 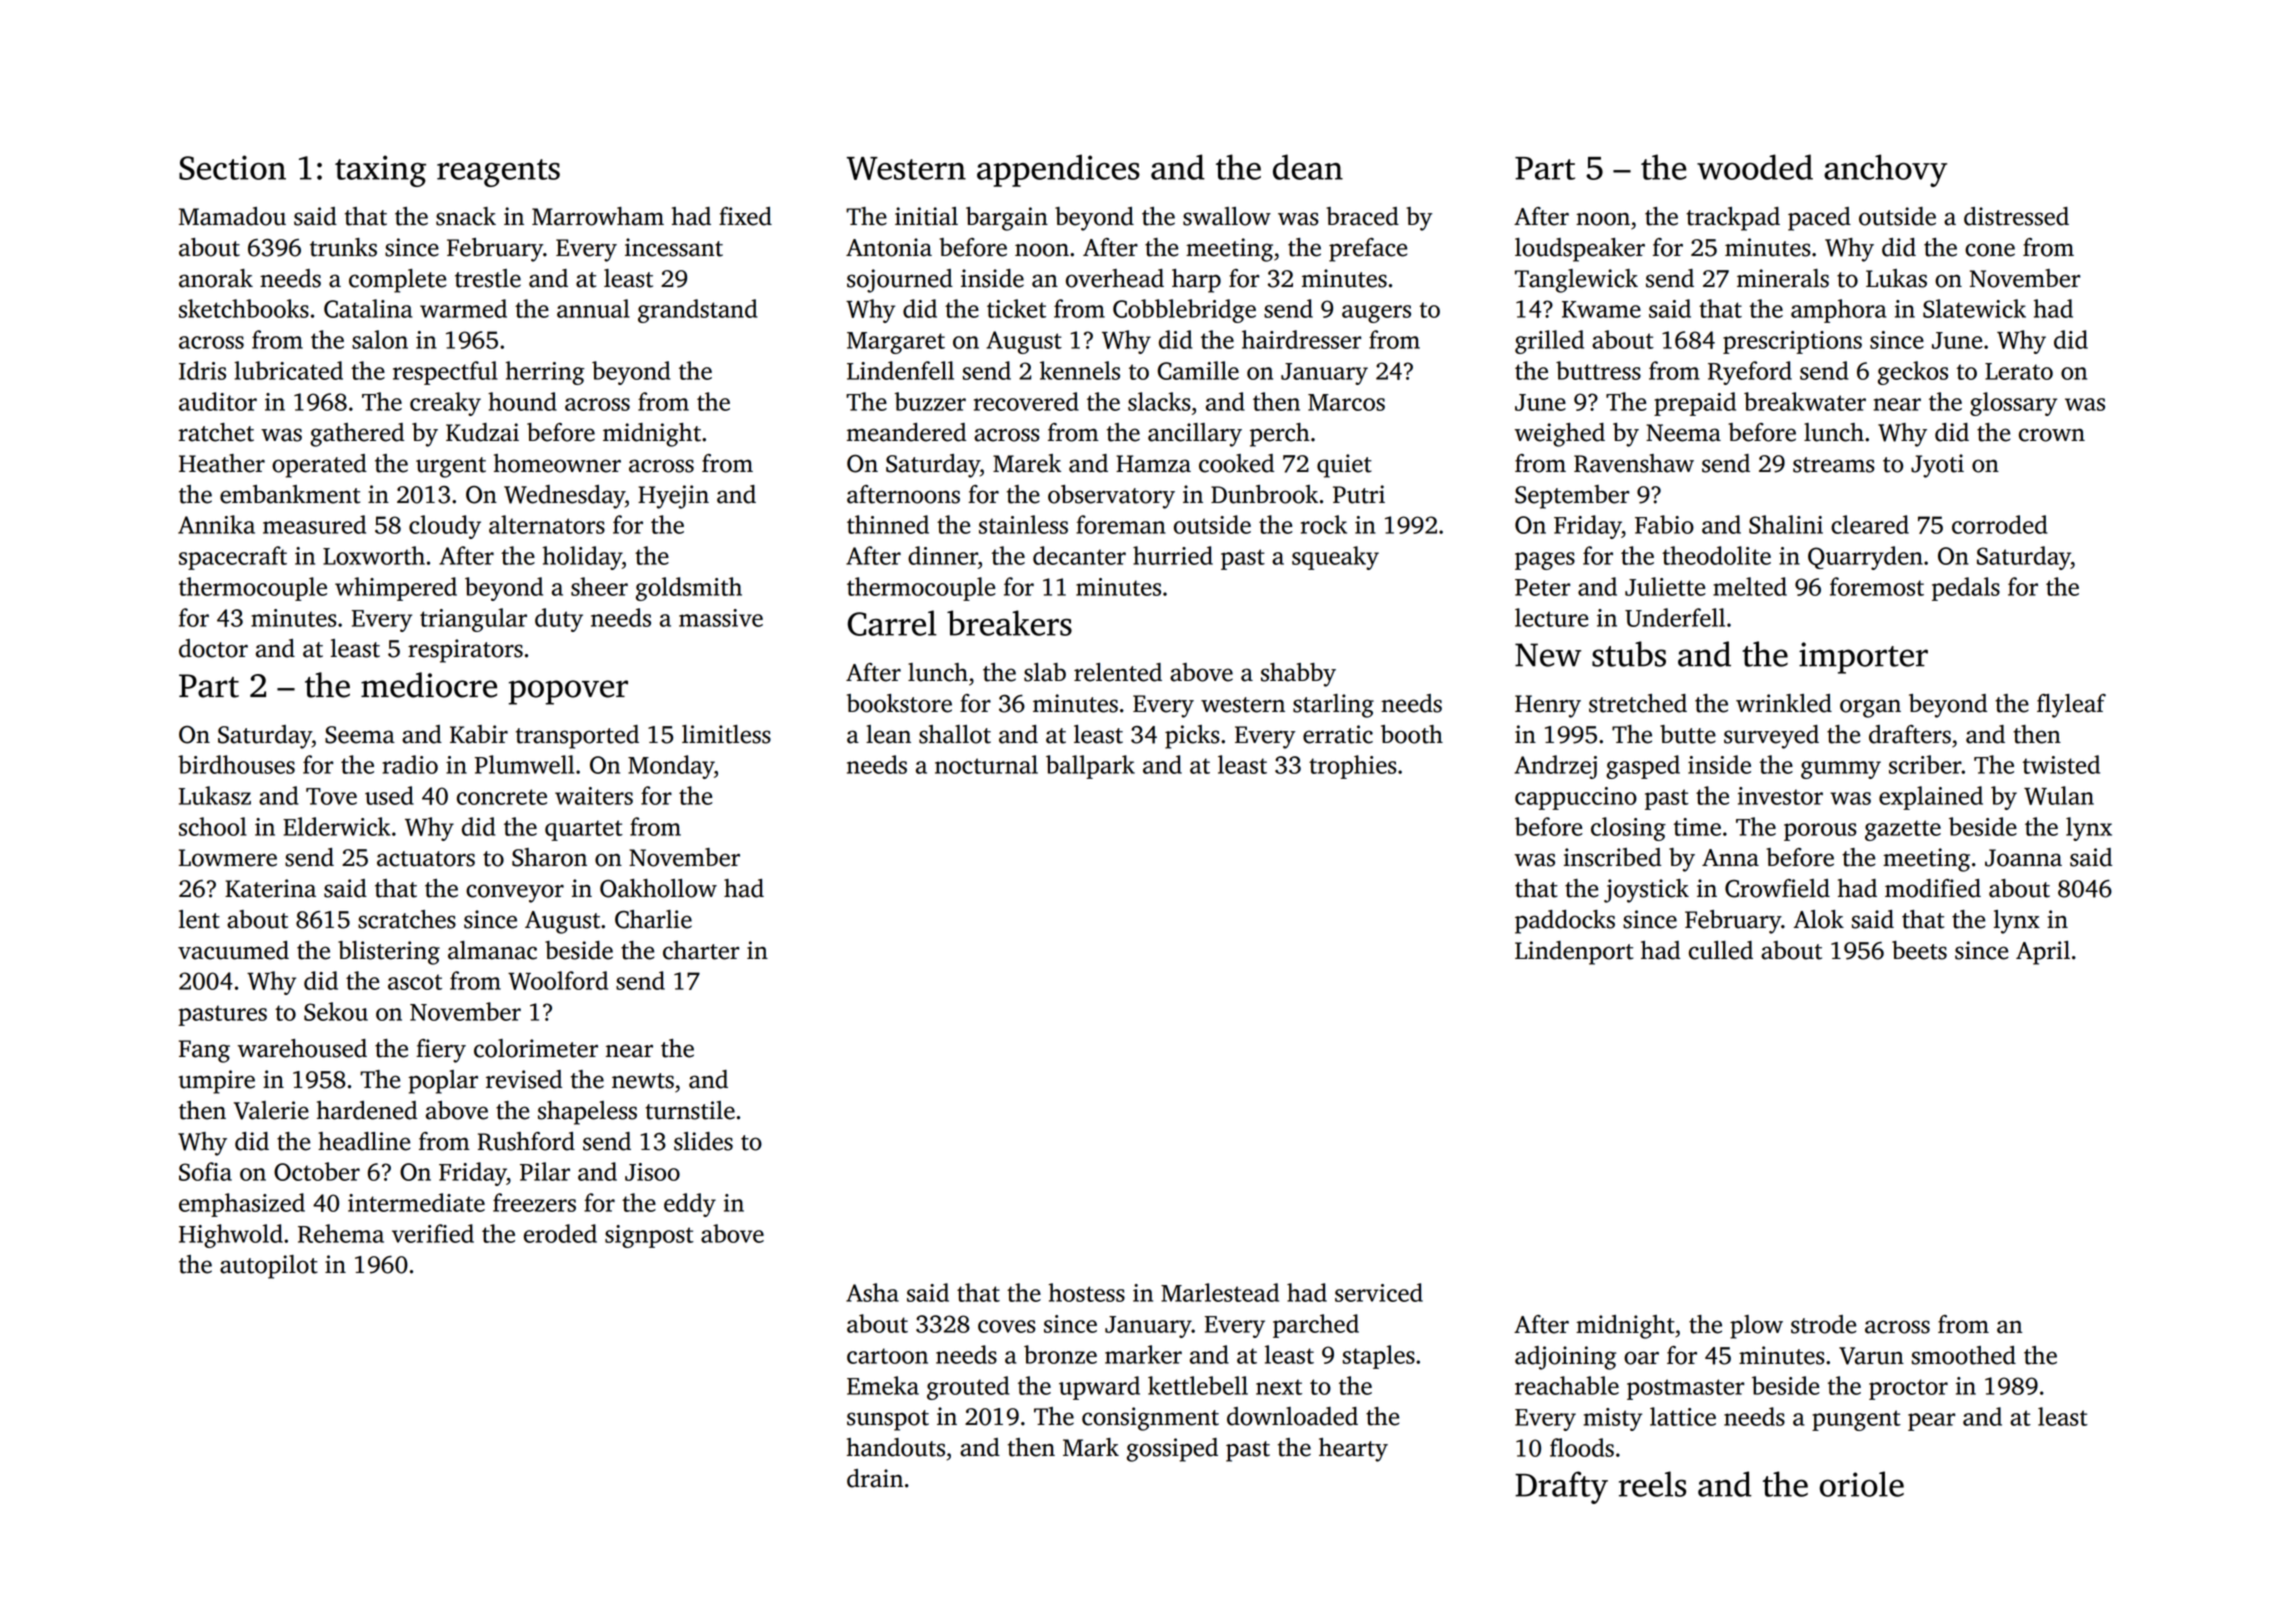 What do you see at coordinates (1756, 1327) in the image?
I see `plow` at bounding box center [1756, 1327].
